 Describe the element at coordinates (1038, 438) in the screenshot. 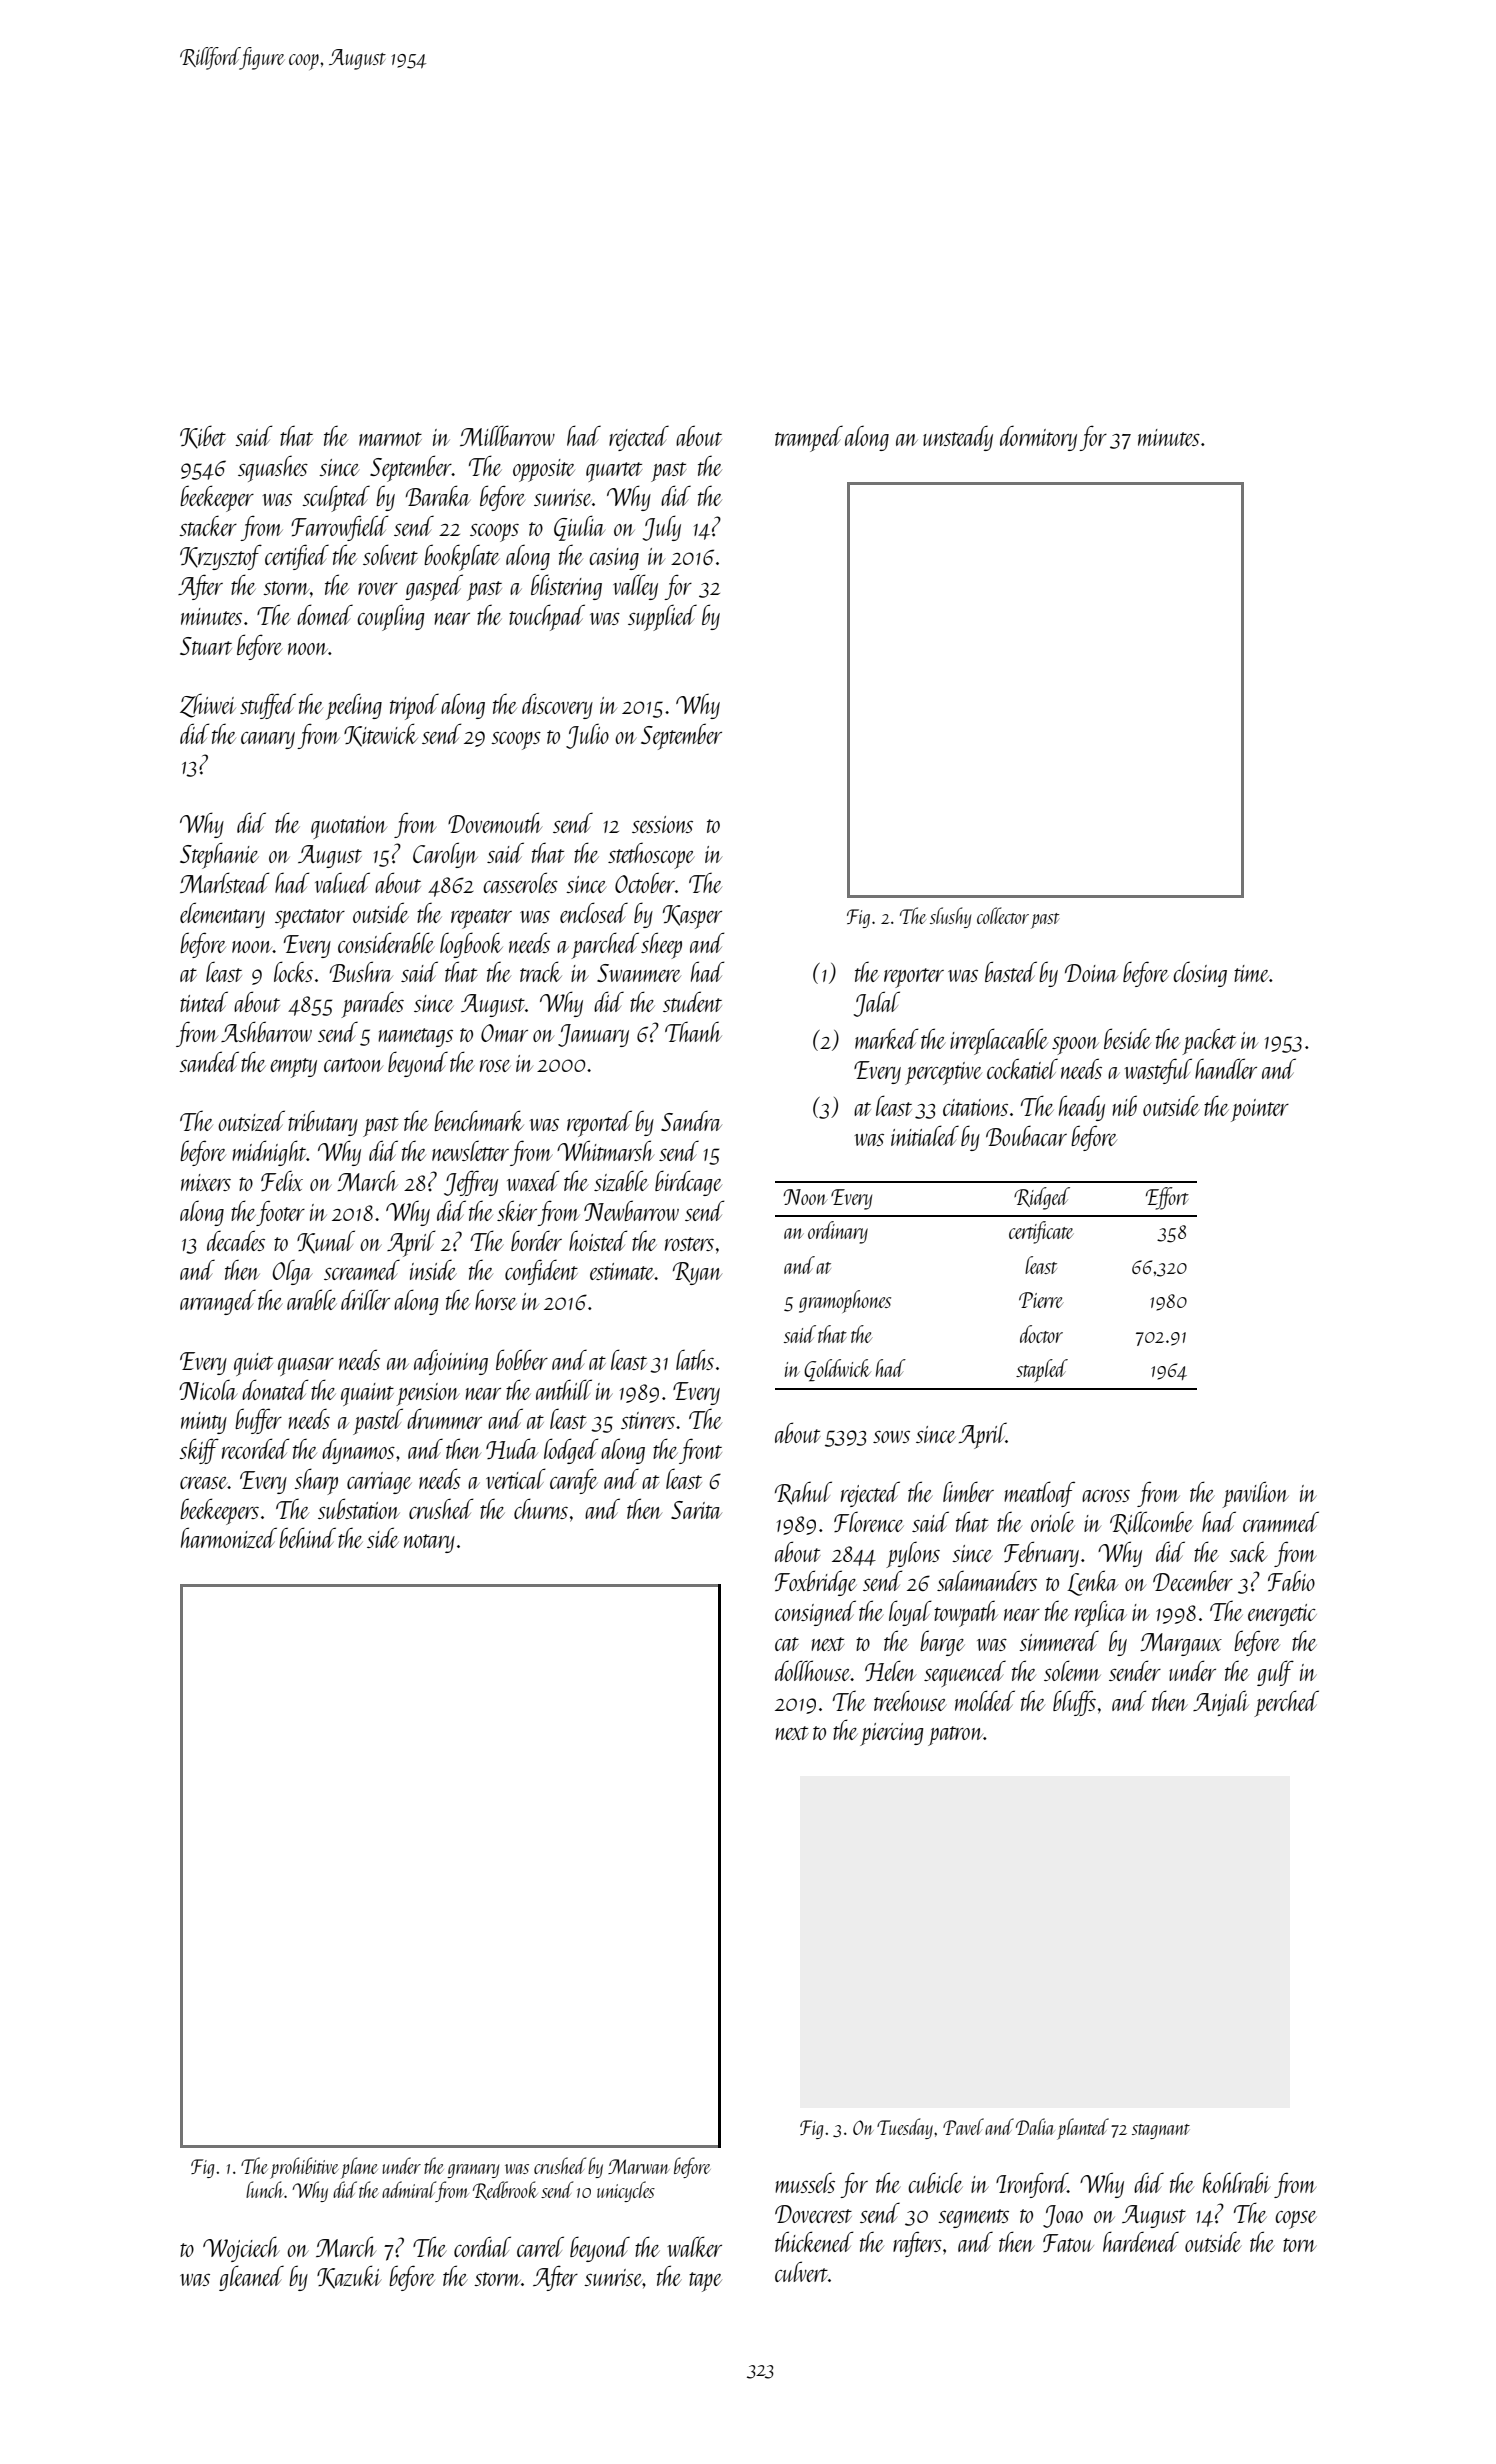

I see `dormitory` at that location.
